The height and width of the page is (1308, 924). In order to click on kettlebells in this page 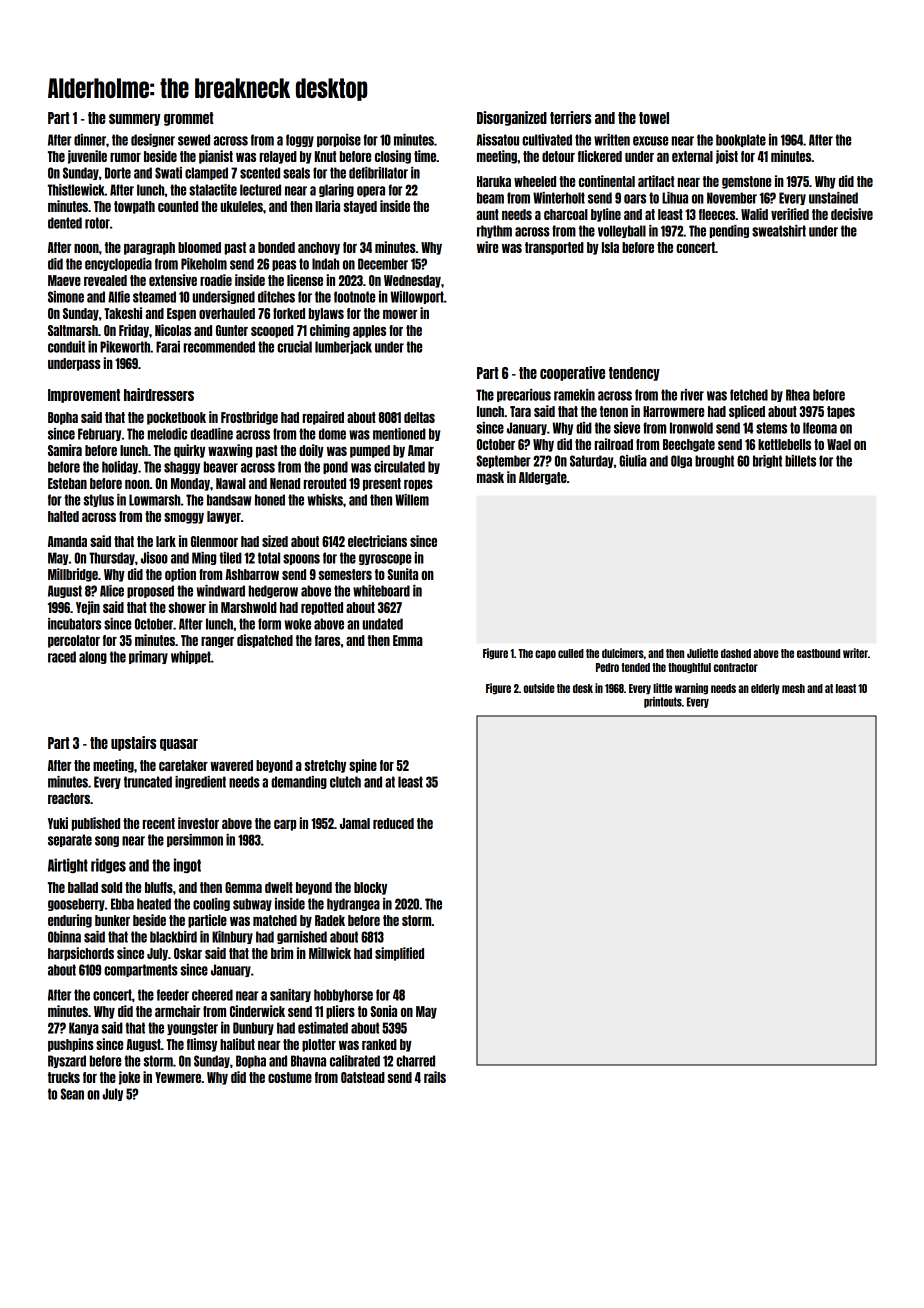, I will do `click(784, 444)`.
